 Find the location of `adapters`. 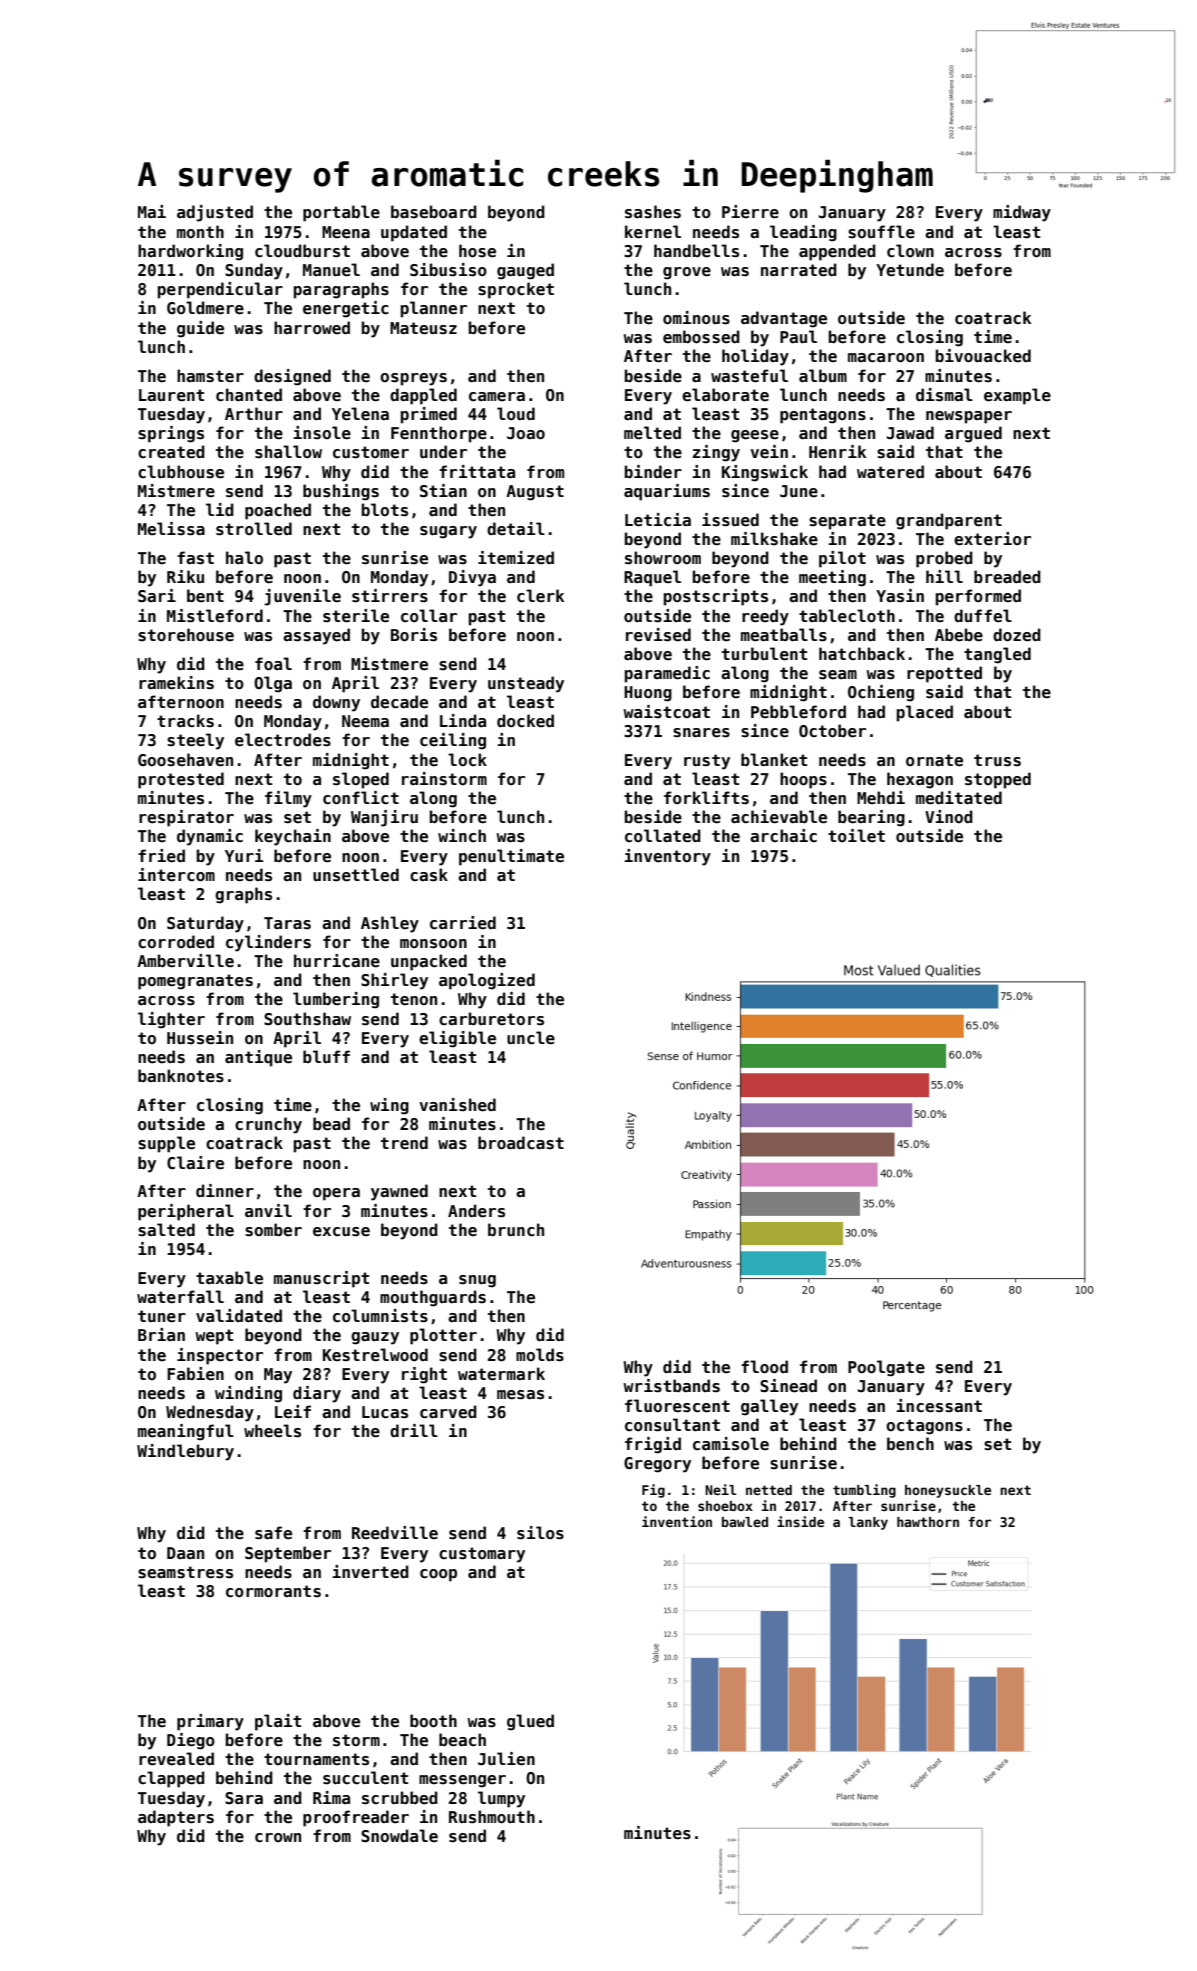

adapters is located at coordinates (176, 1818).
